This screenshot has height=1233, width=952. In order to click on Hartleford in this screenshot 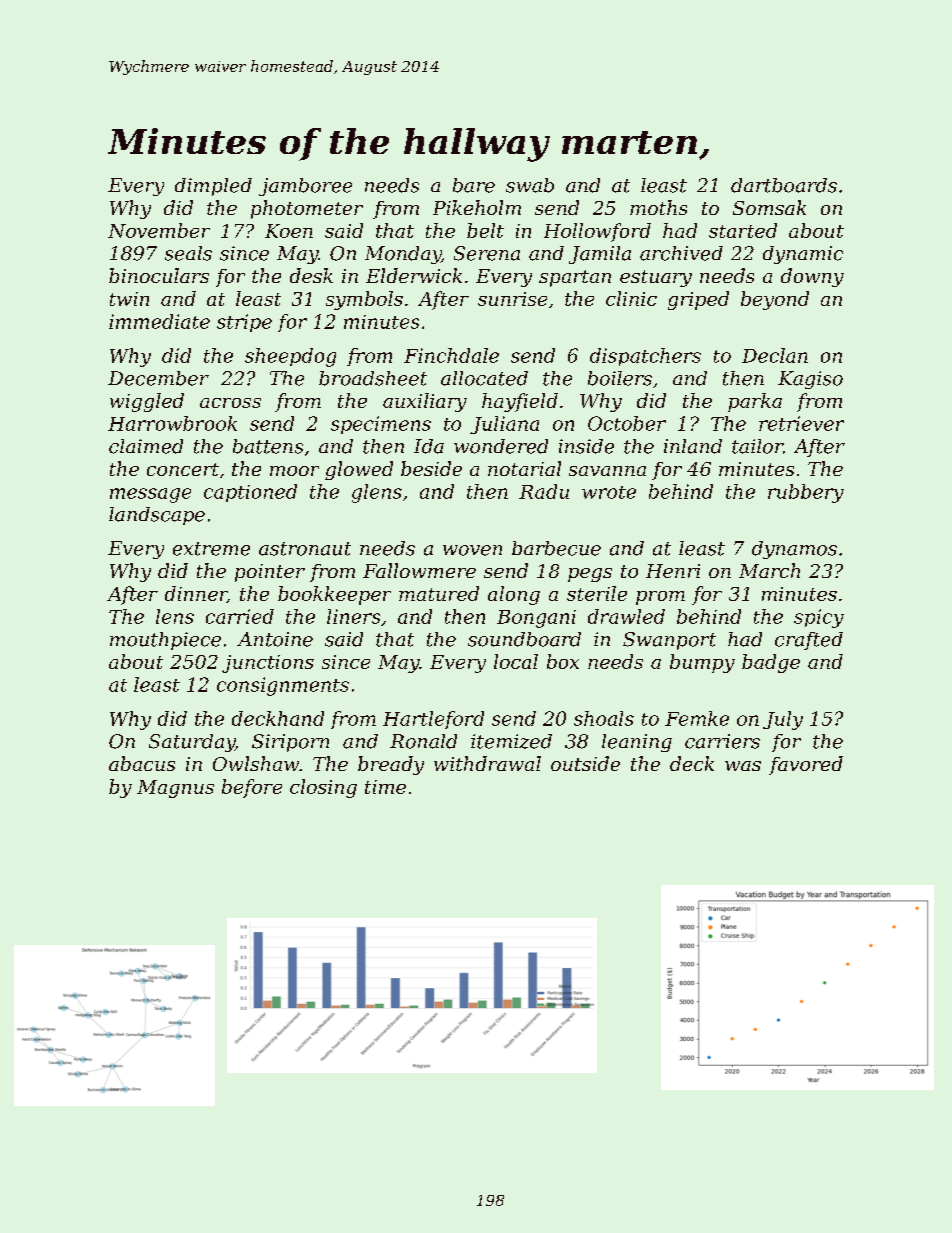, I will do `click(433, 720)`.
